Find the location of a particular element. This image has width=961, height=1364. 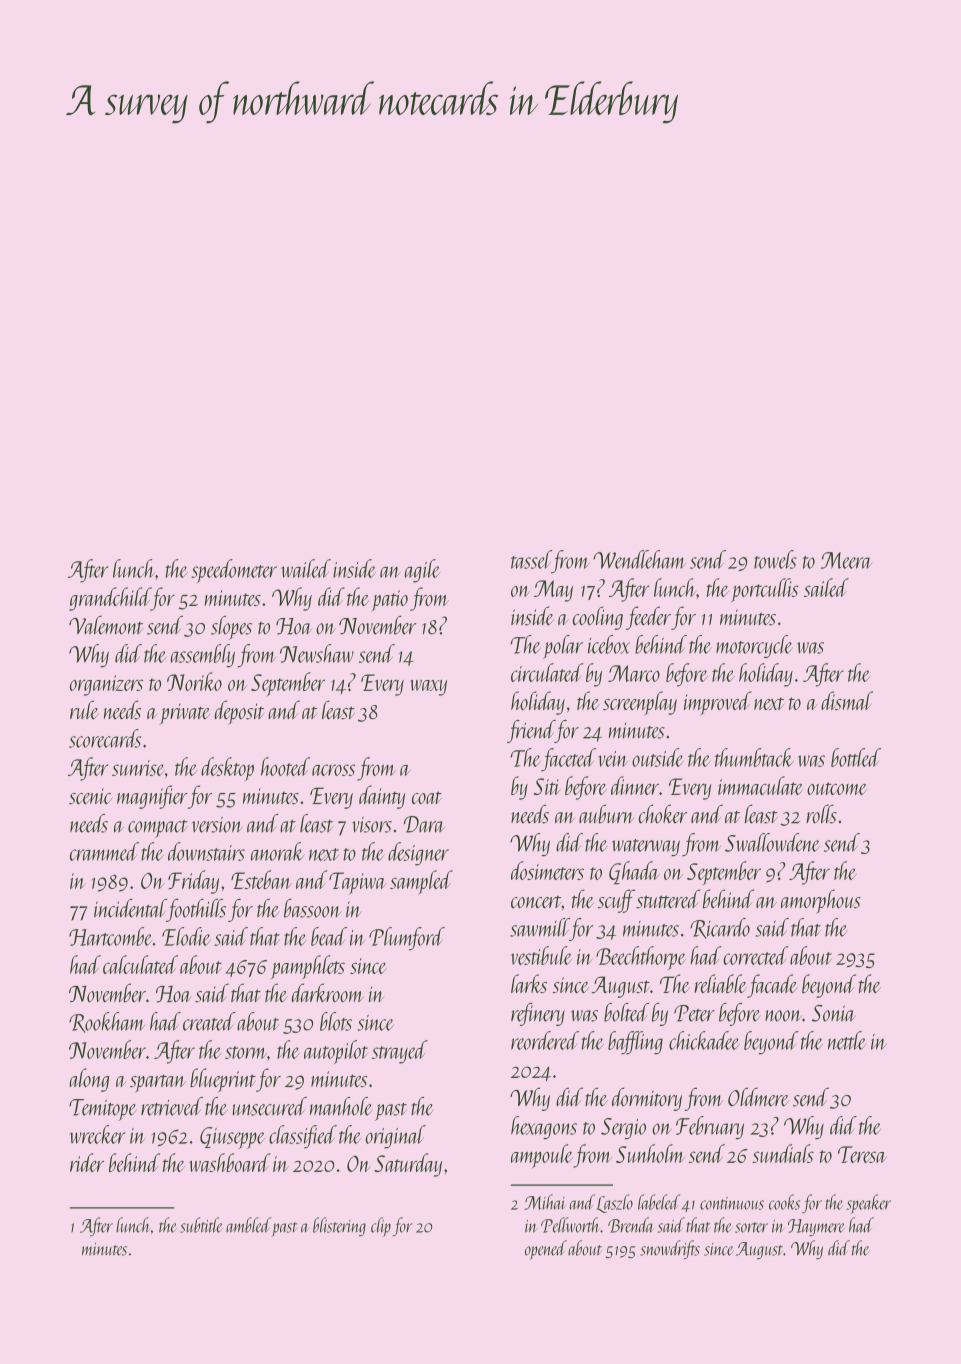

Meera is located at coordinates (846, 560).
